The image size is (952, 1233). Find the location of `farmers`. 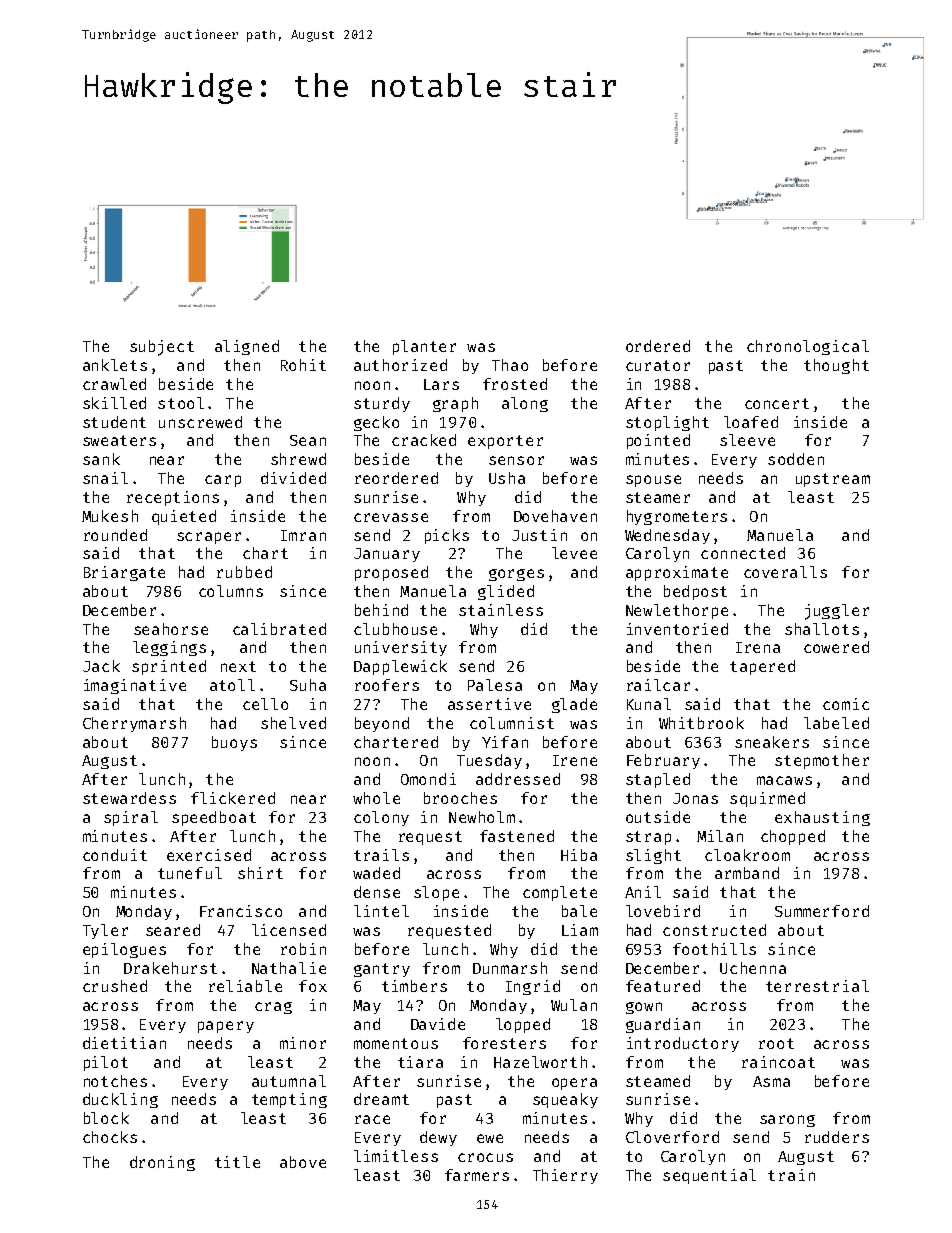

farmers is located at coordinates (477, 1175).
